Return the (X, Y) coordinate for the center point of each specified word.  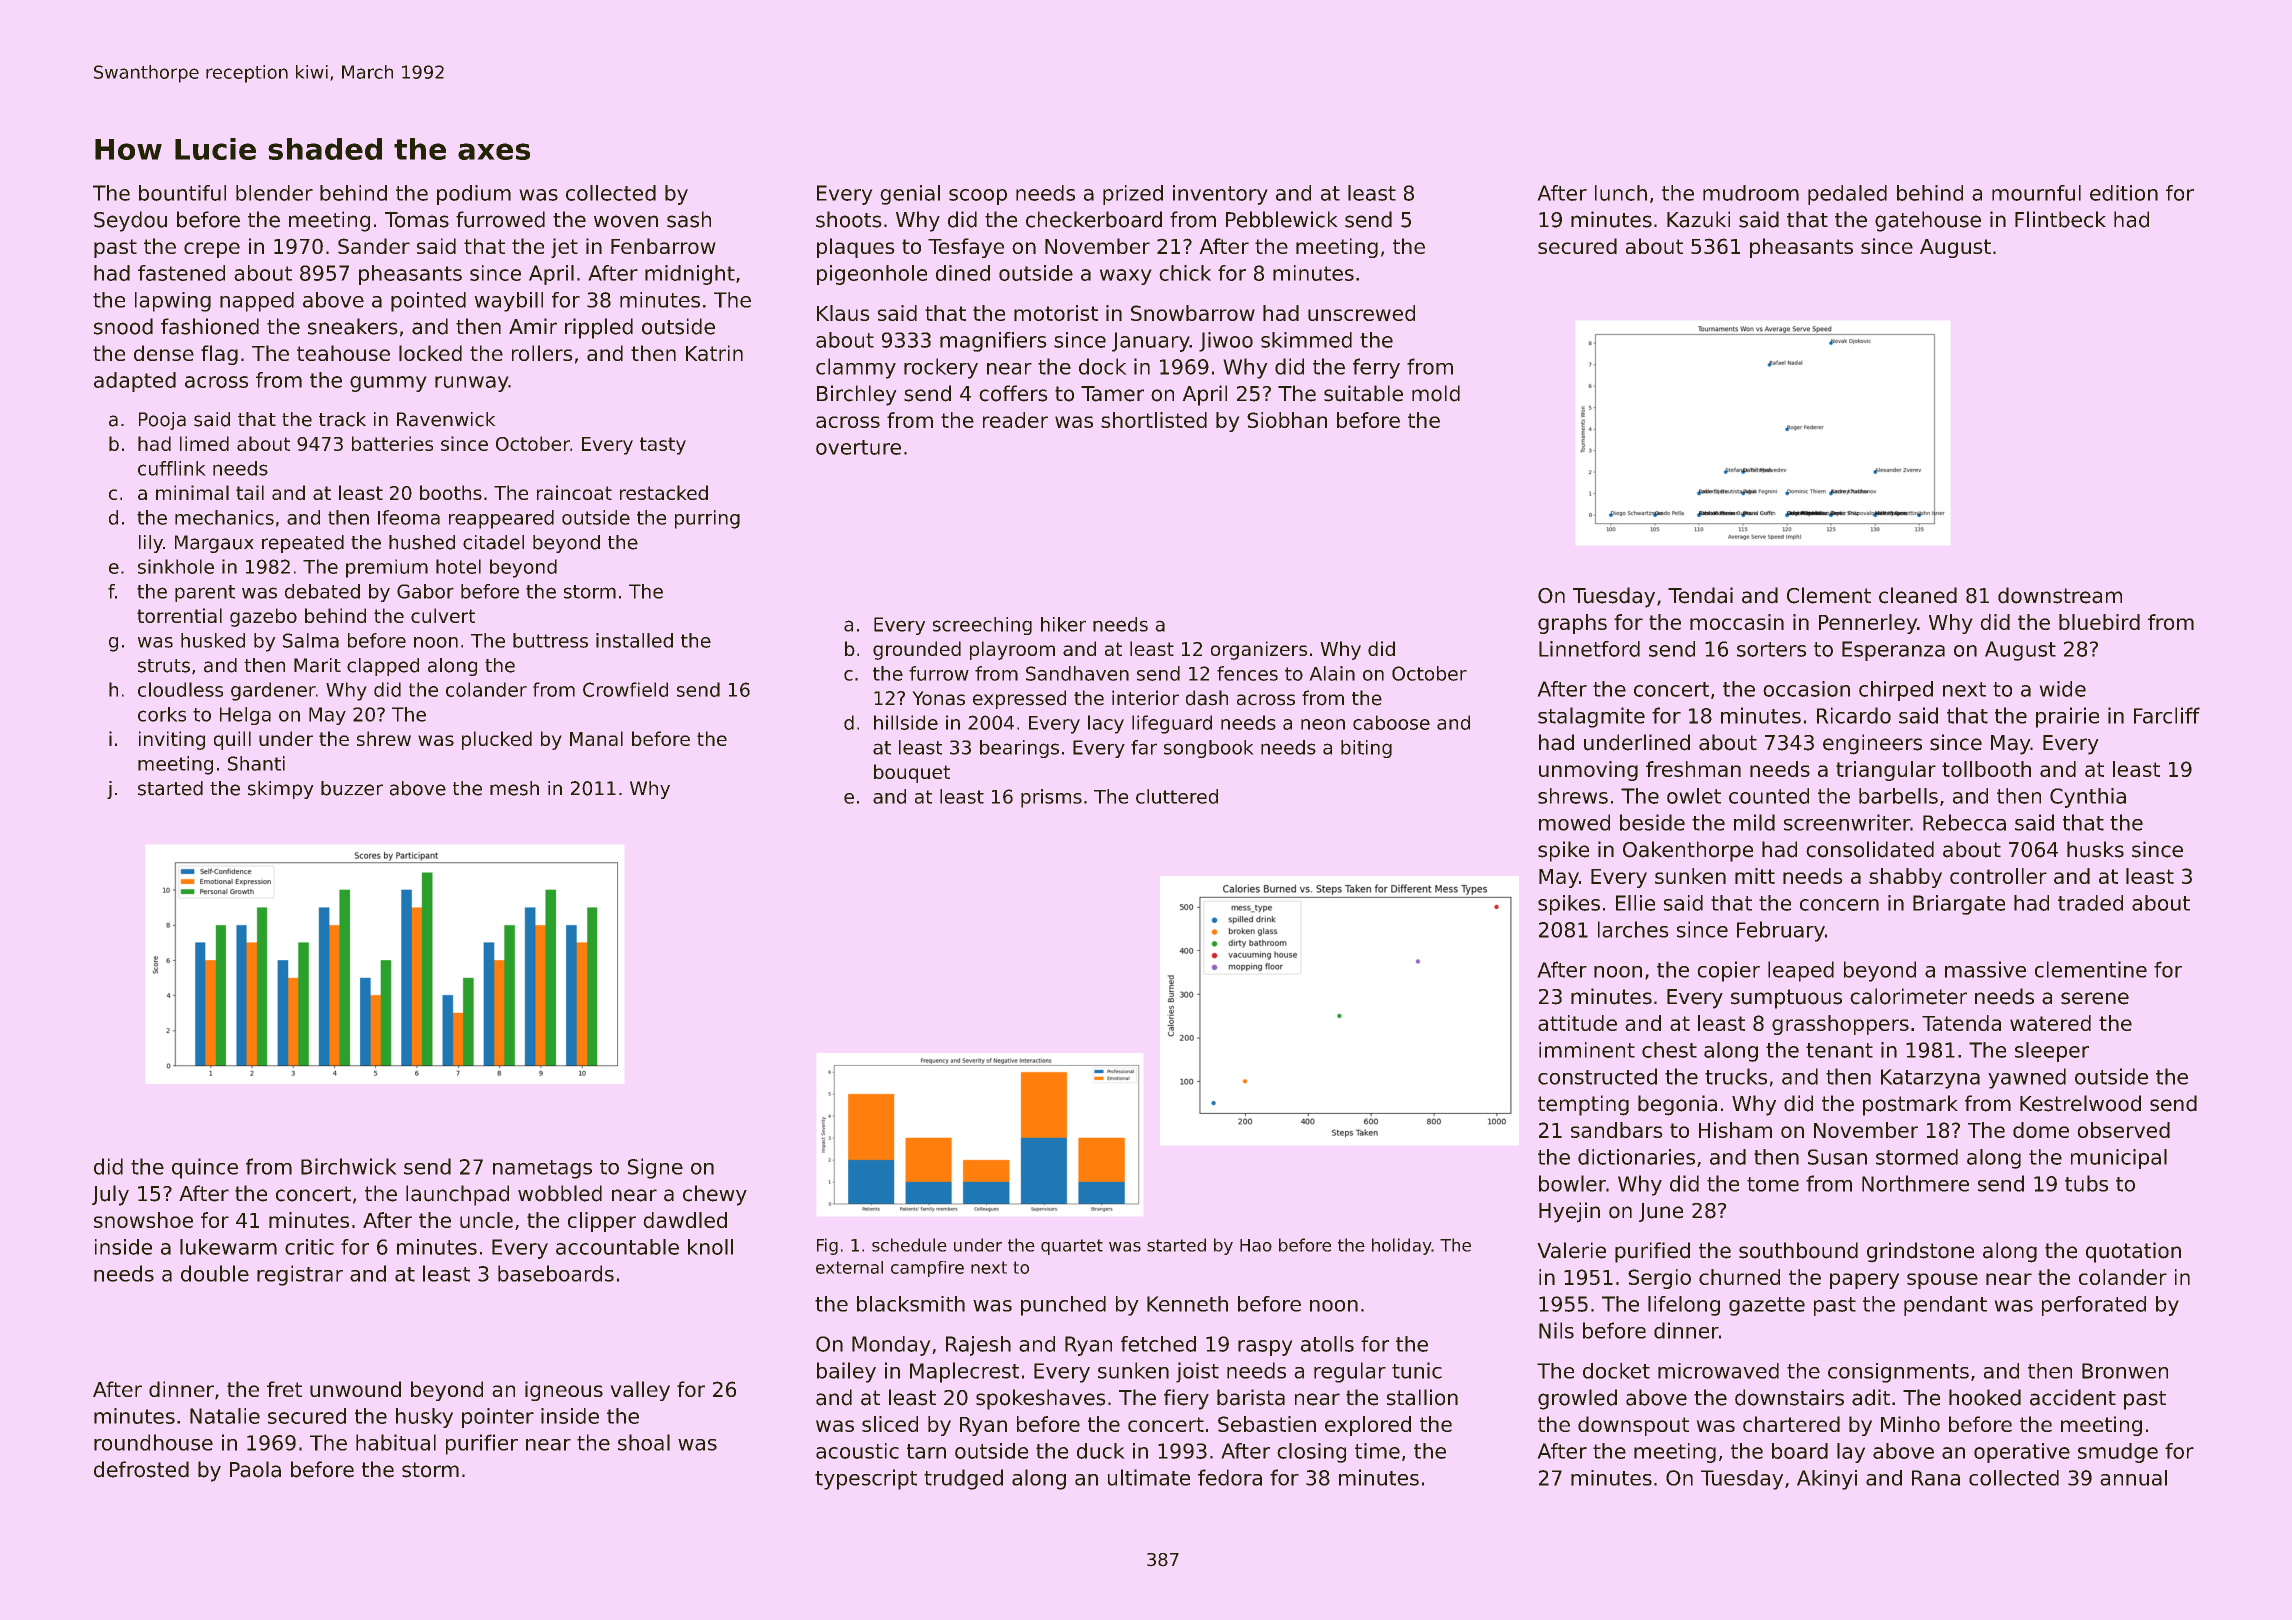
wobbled (560, 1193)
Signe (655, 1168)
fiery (1186, 1399)
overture (858, 447)
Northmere (1915, 1183)
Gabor (425, 591)
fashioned (210, 326)
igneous (564, 1391)
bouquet (912, 773)
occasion (1806, 689)
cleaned (1918, 595)
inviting (172, 740)
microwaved (1718, 1371)
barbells (1898, 796)
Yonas (938, 698)
